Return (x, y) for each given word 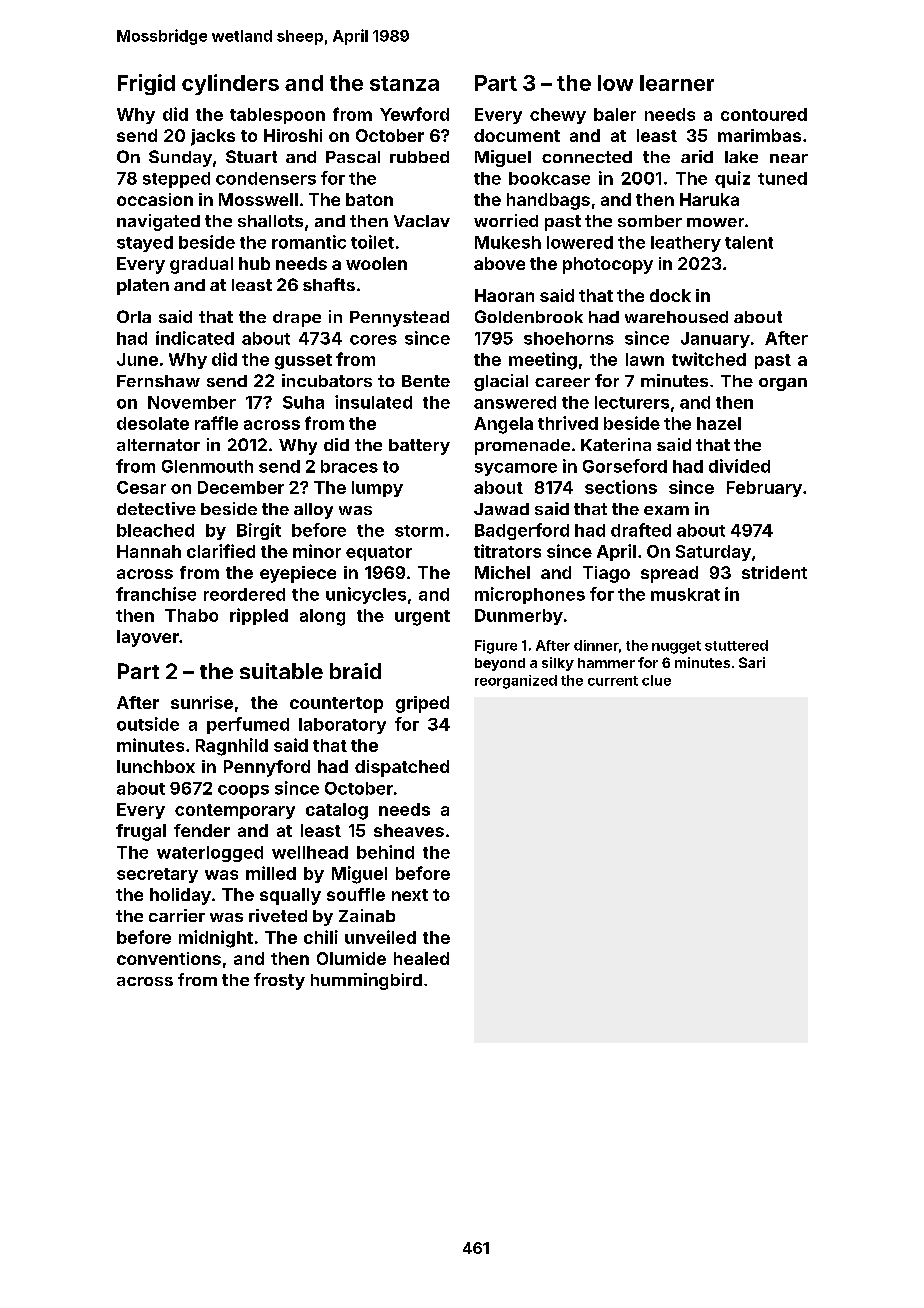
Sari (752, 662)
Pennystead (399, 319)
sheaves (409, 830)
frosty (279, 981)
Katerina (616, 444)
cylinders (230, 84)
